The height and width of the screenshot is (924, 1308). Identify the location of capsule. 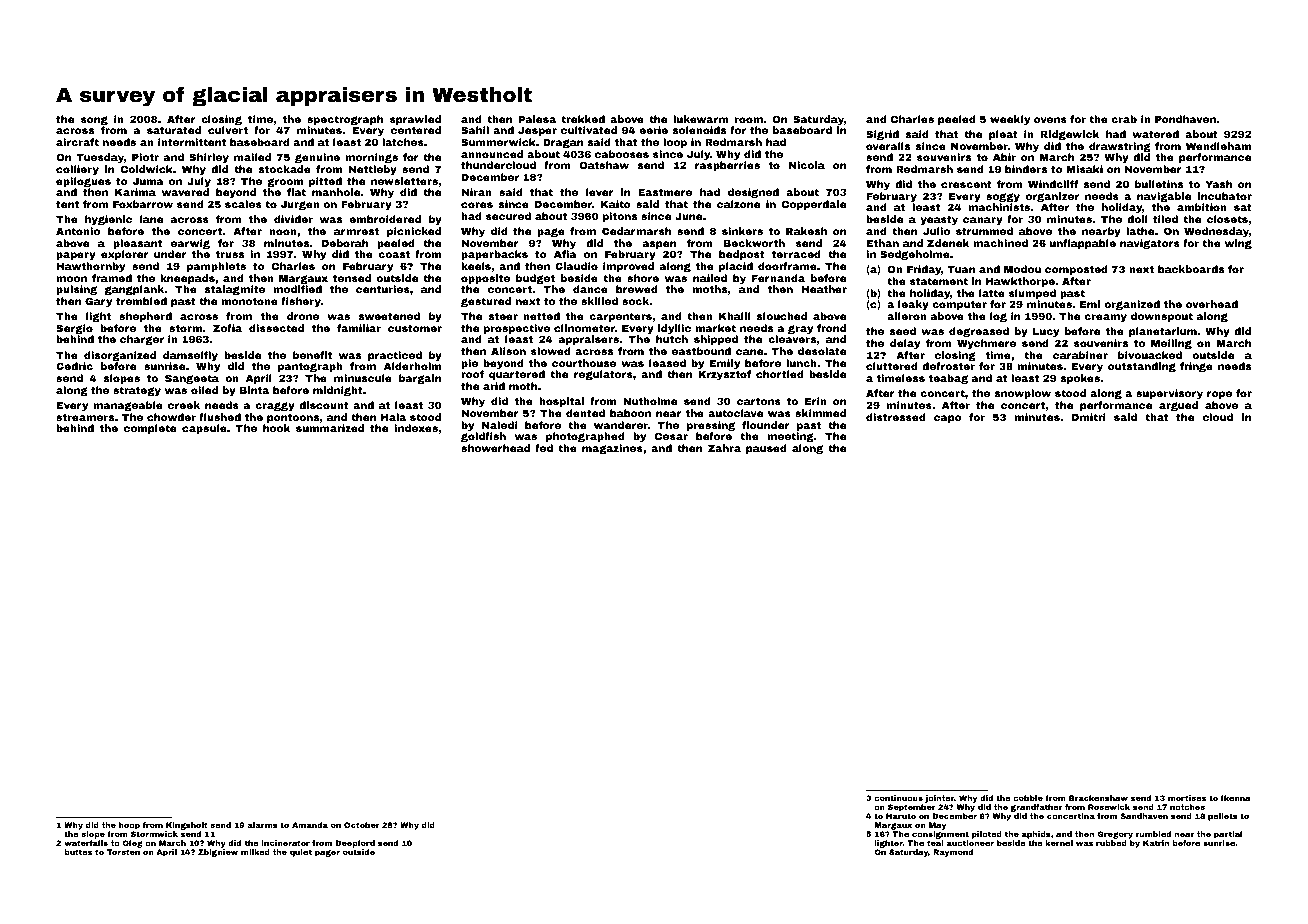
(204, 429).
